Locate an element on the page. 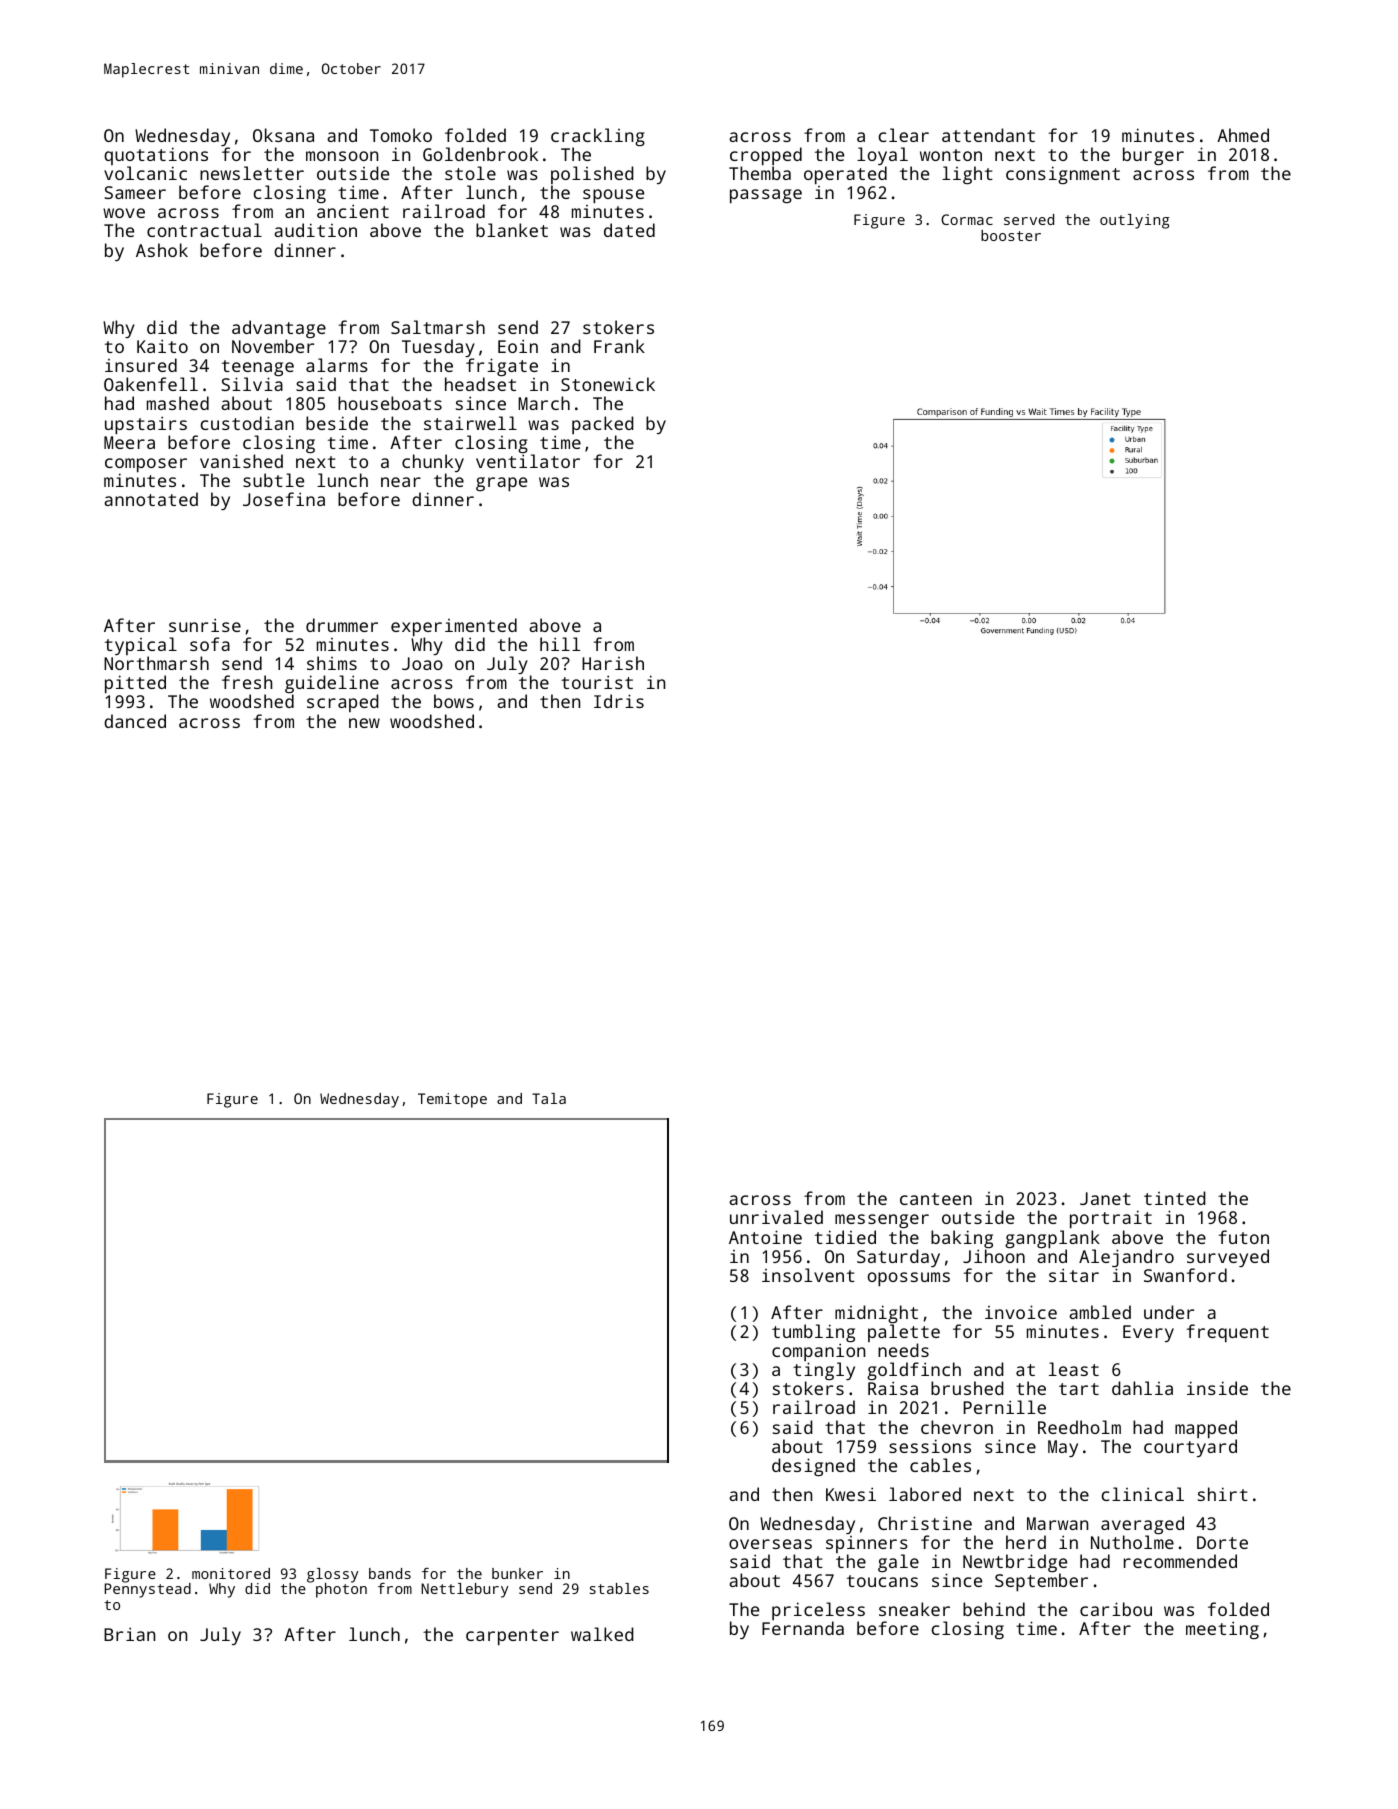  passage is located at coordinates (766, 196).
